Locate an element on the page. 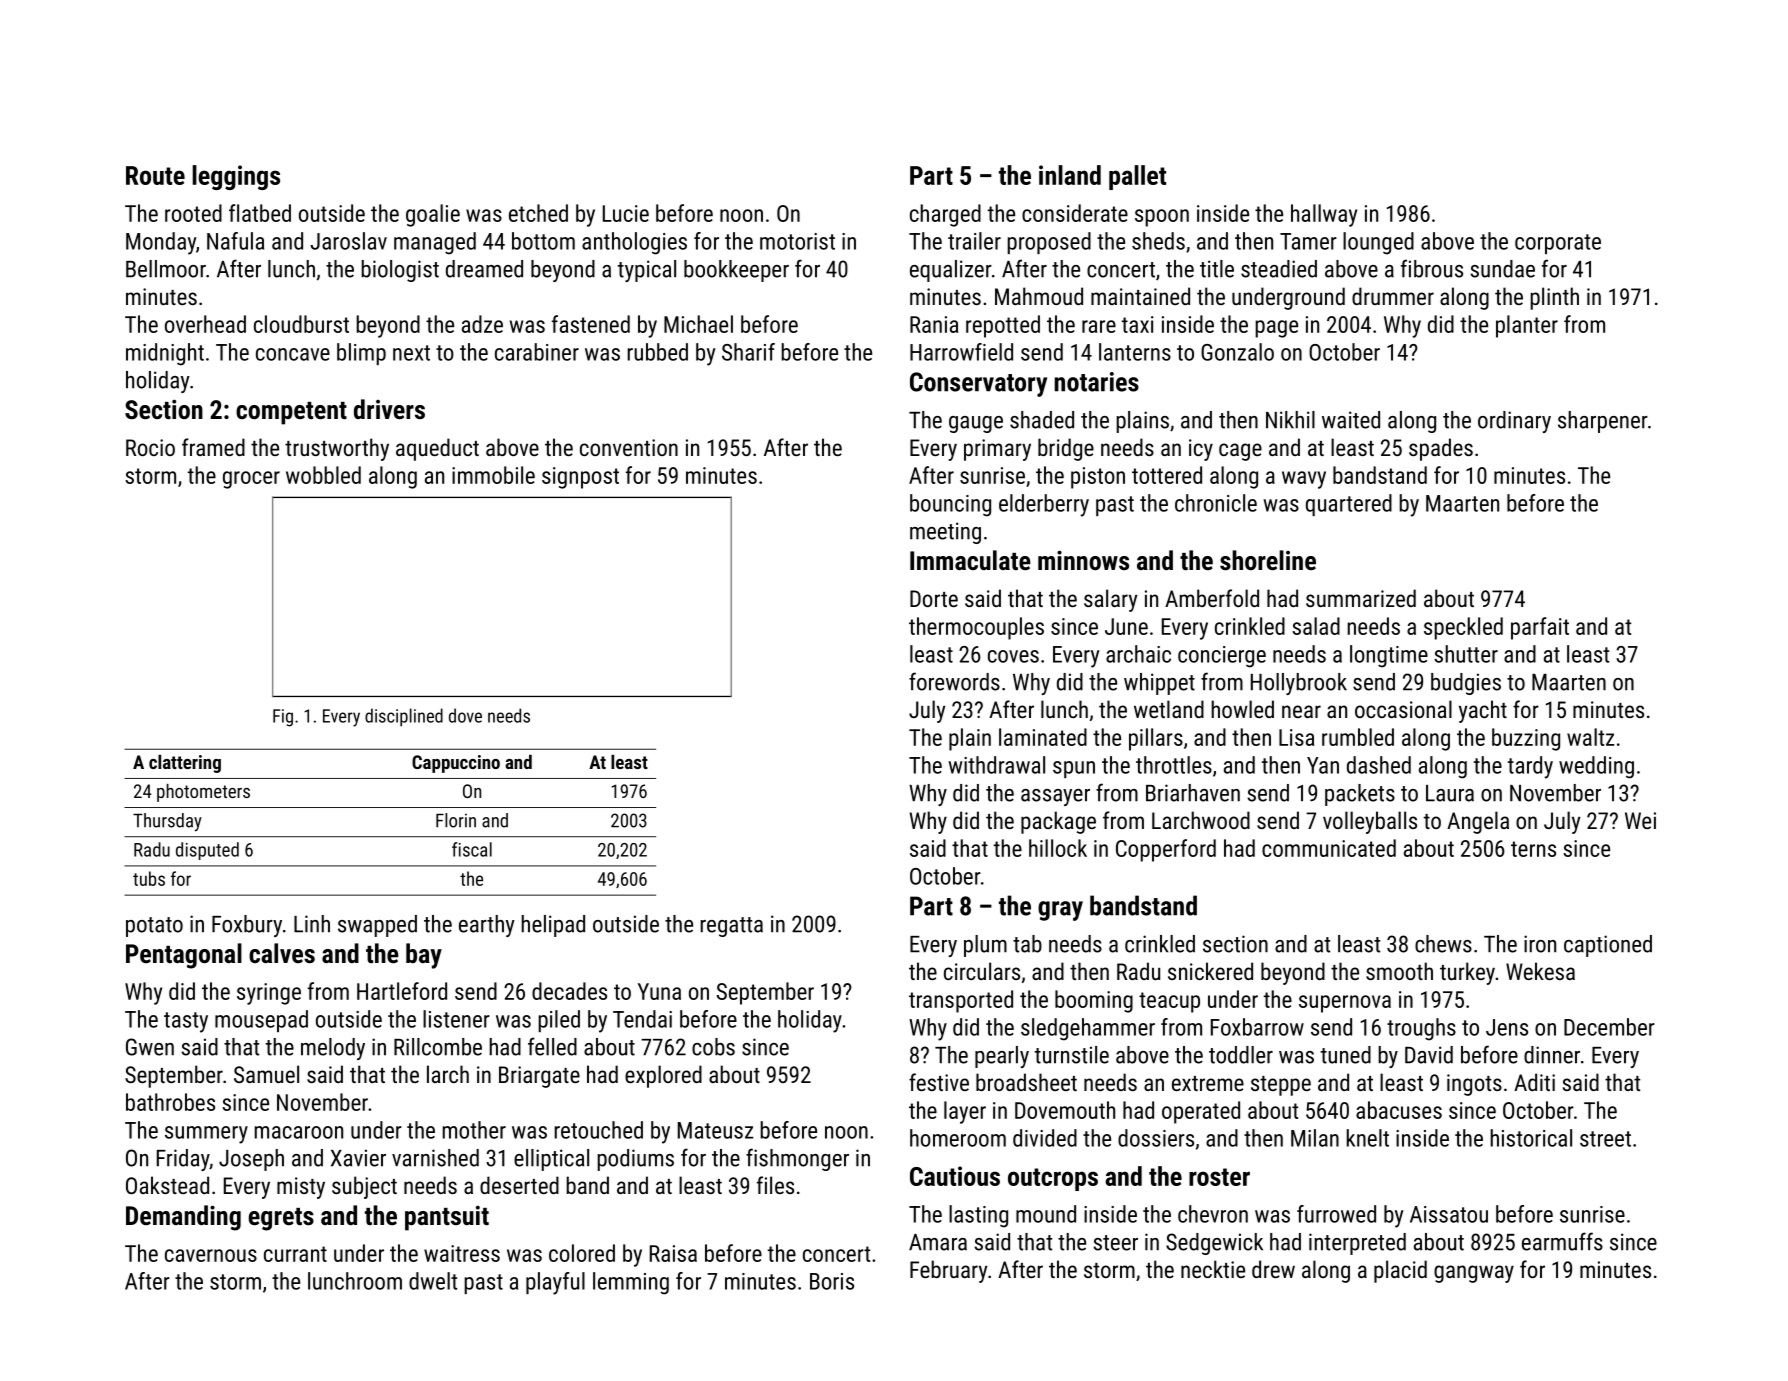 Image resolution: width=1788 pixels, height=1381 pixels. forewords is located at coordinates (954, 681).
